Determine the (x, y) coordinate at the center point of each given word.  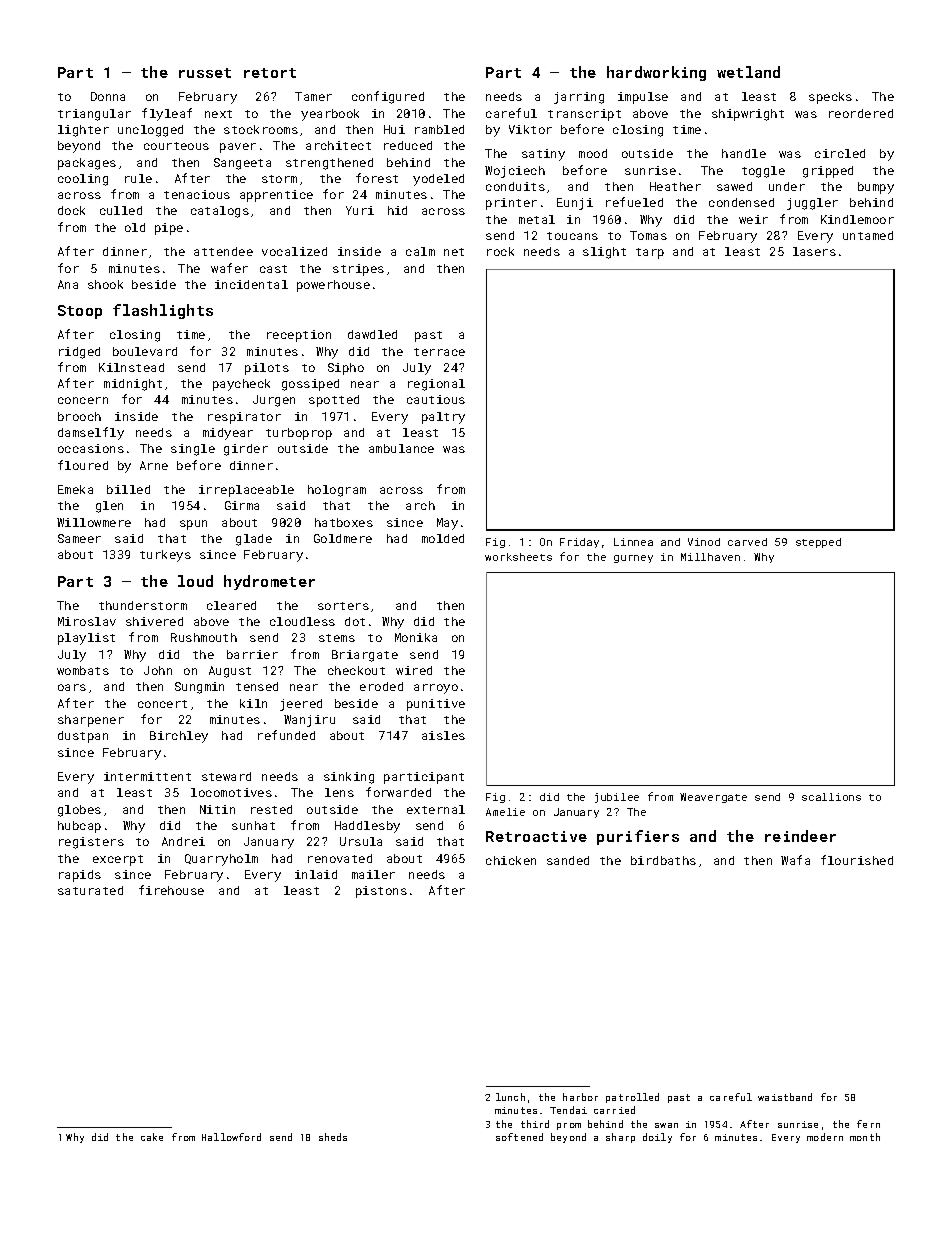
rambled (439, 129)
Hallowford (231, 1137)
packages (87, 164)
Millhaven (710, 557)
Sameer (79, 538)
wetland (748, 72)
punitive (436, 705)
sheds (333, 1137)
